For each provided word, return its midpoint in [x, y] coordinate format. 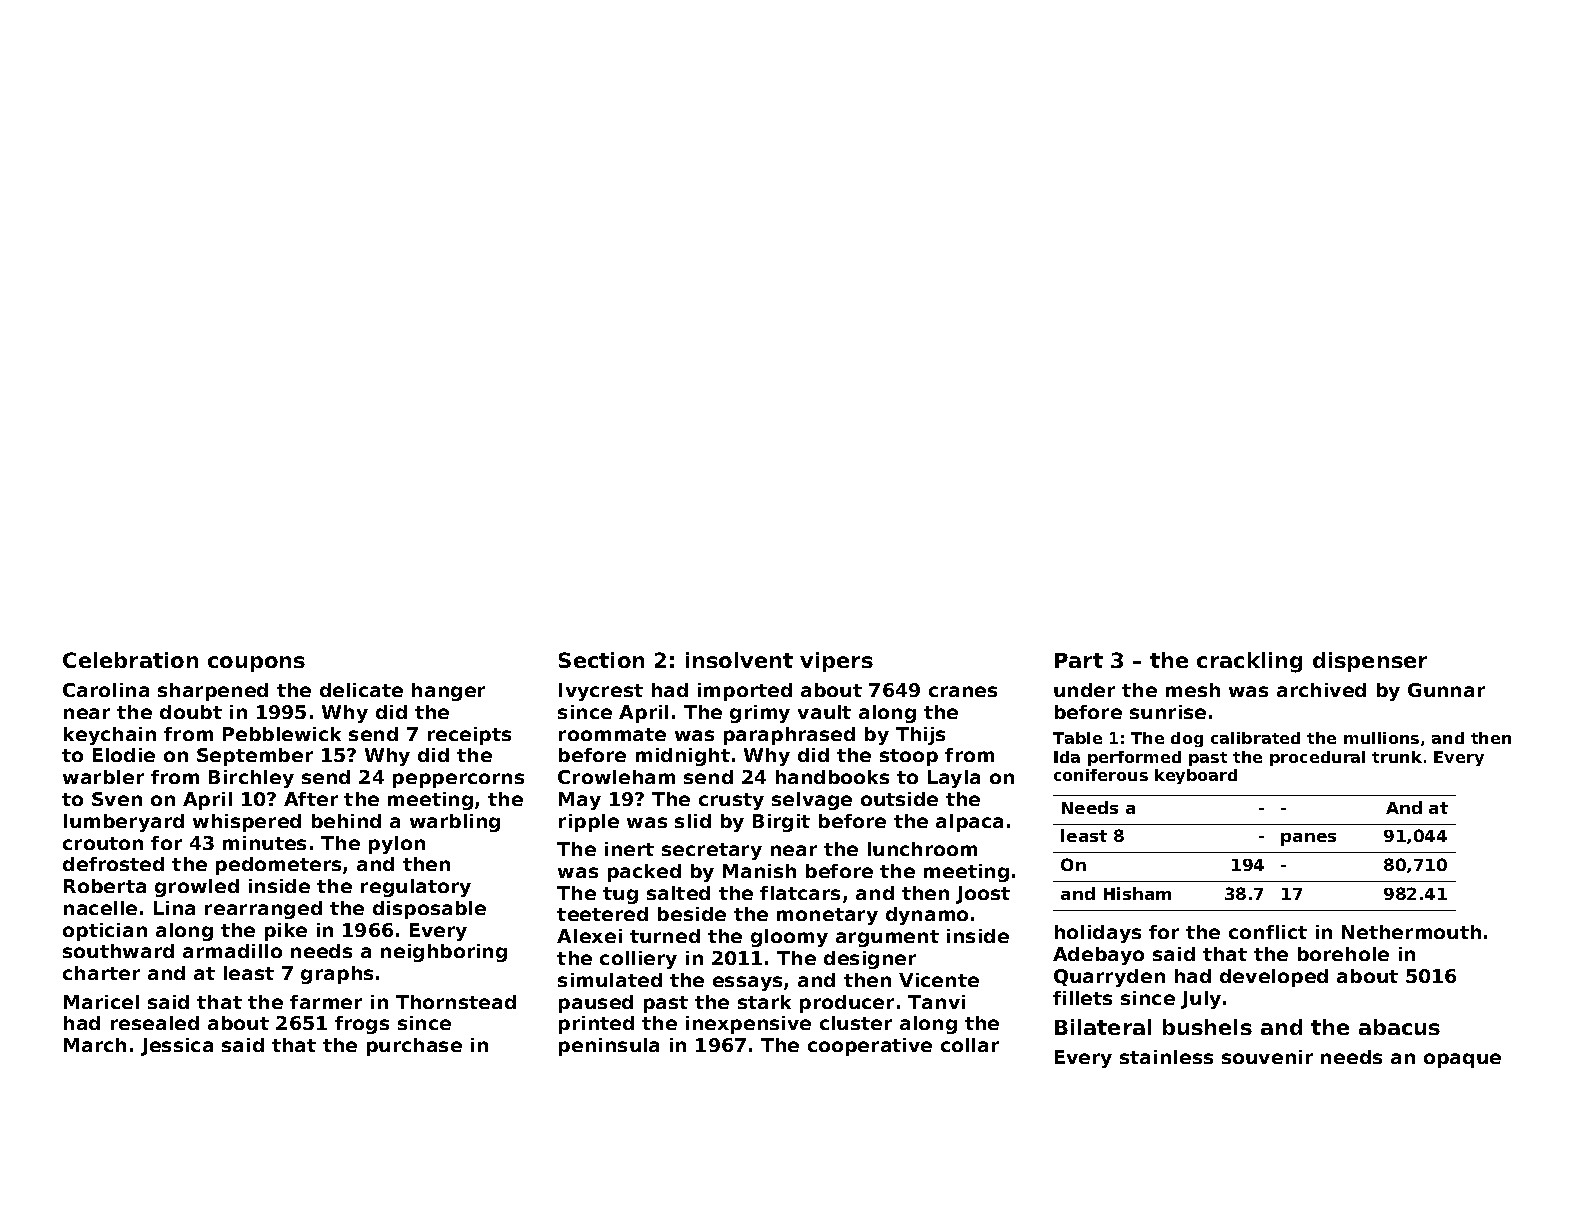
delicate [361, 690]
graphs [337, 975]
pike [286, 932]
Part [1079, 660]
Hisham [1137, 893]
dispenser [1370, 662]
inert [629, 849]
